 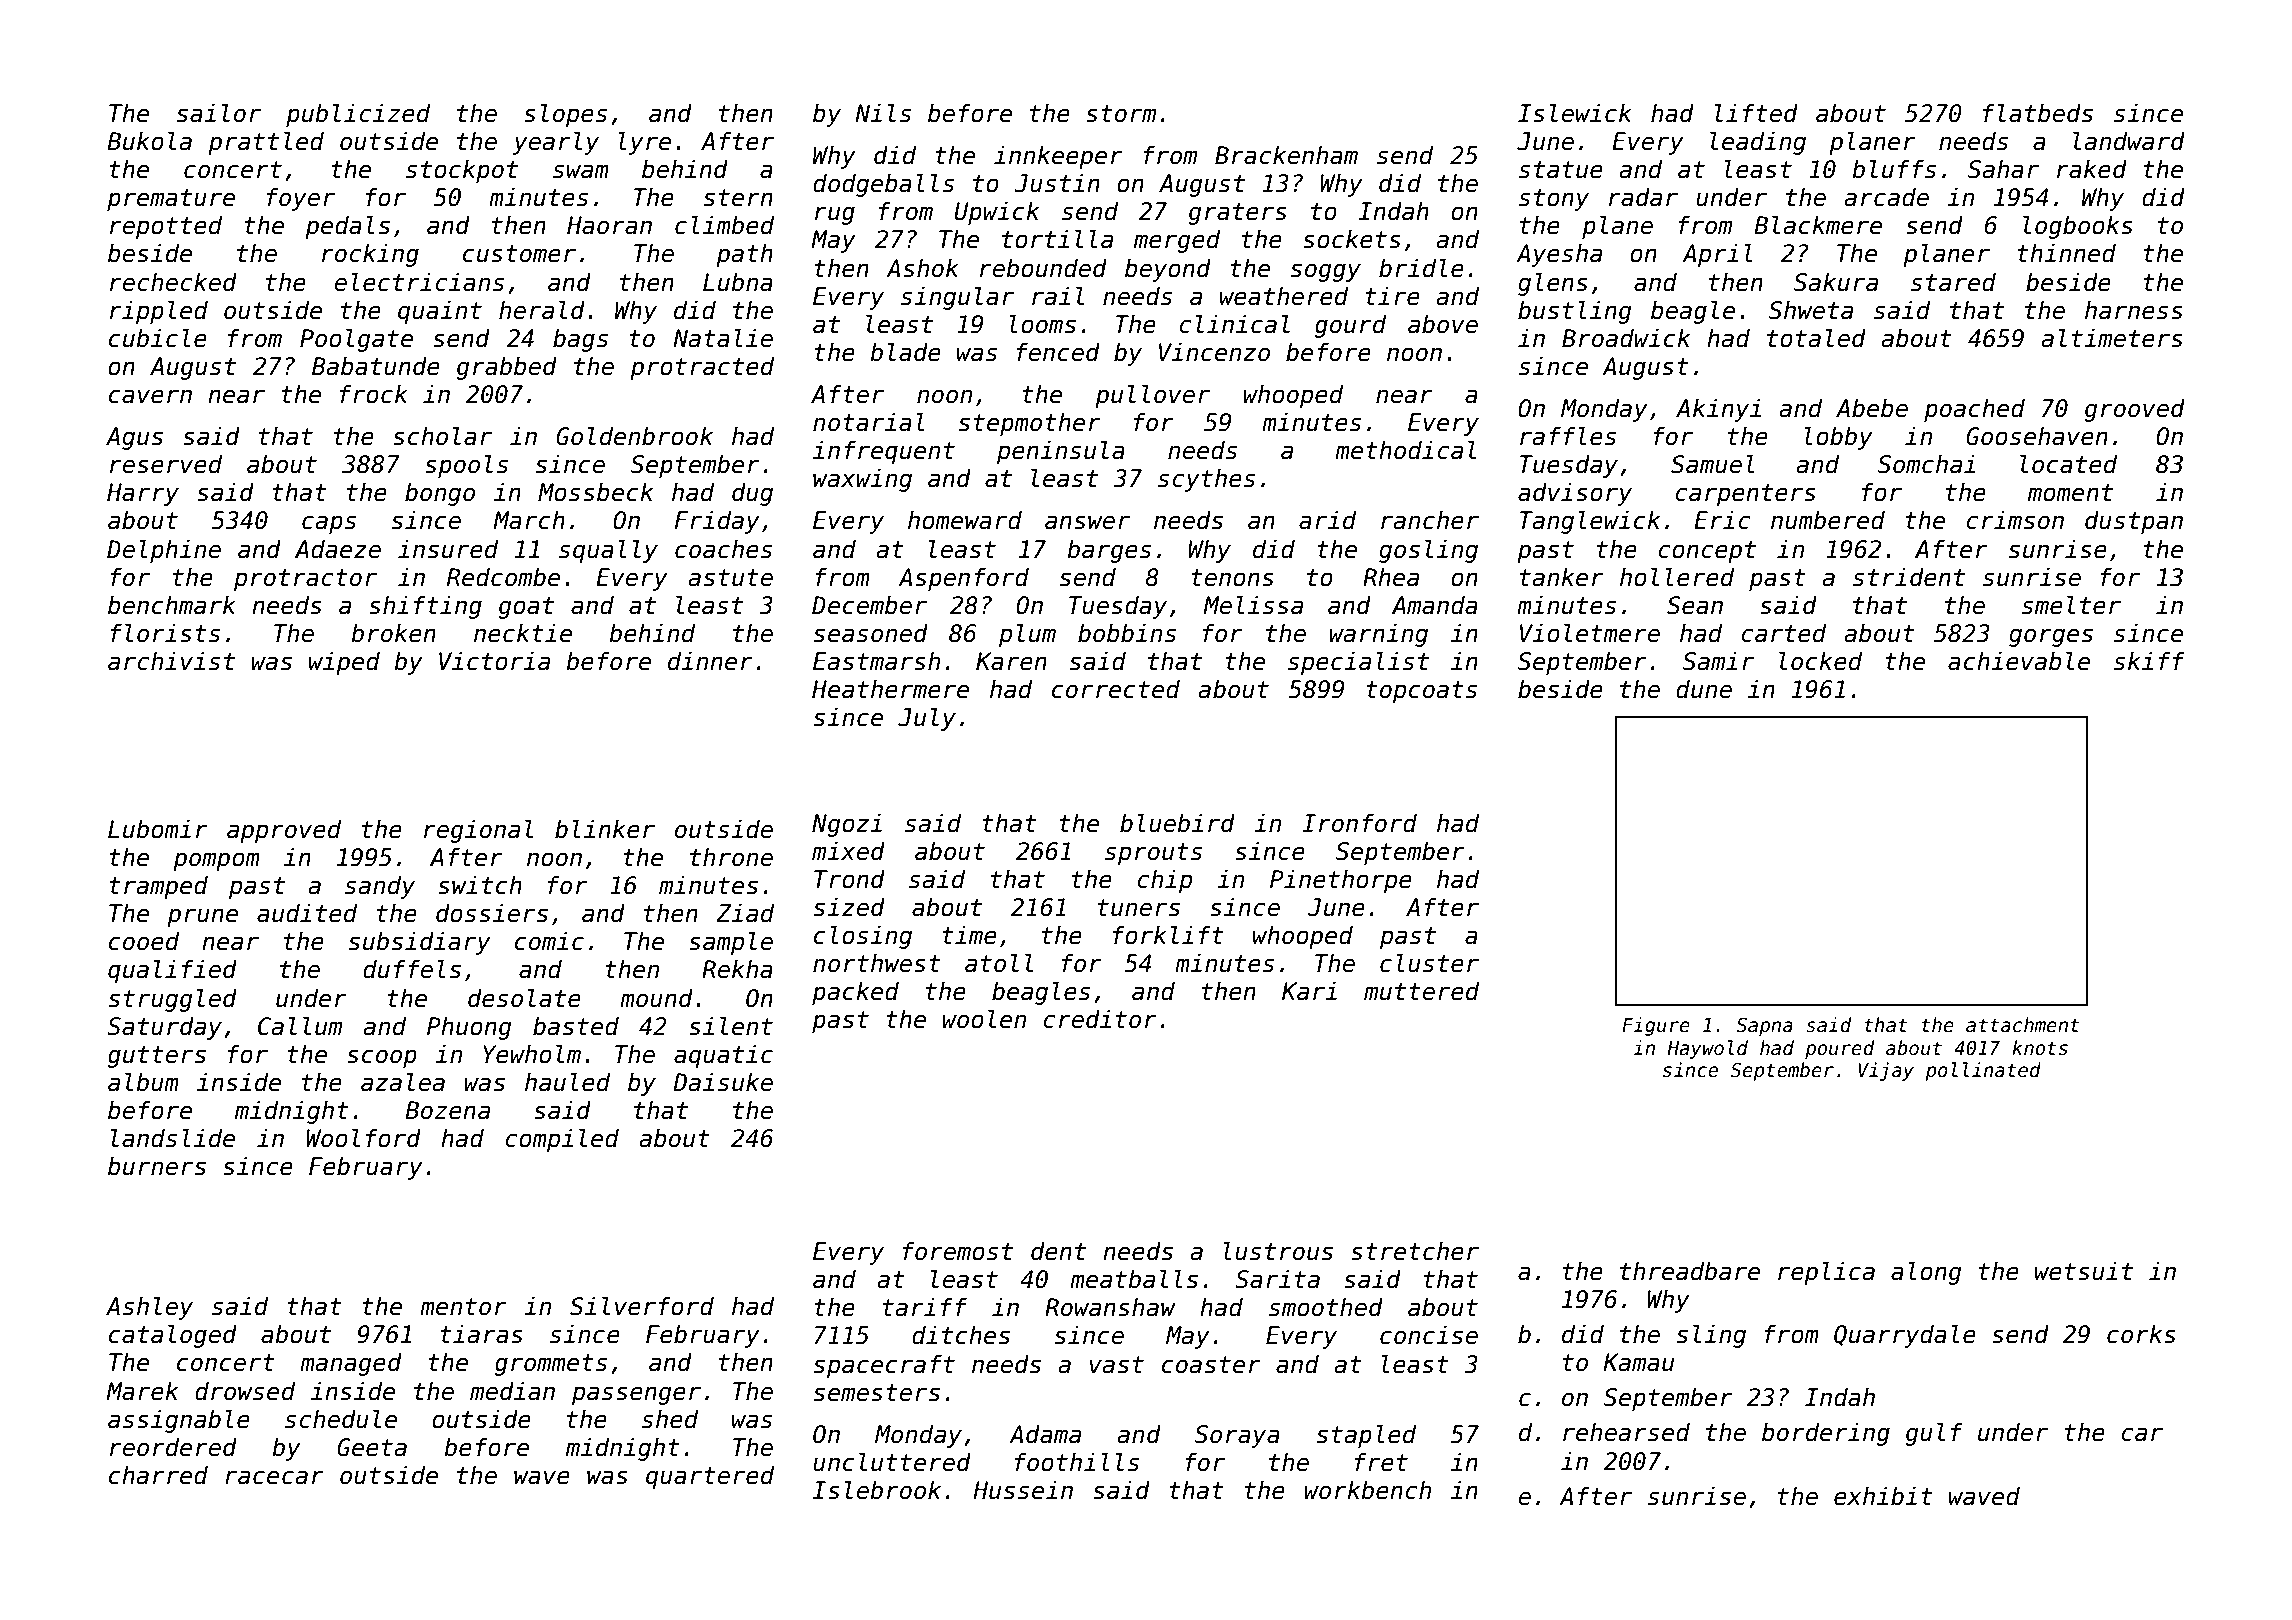 What do you see at coordinates (1058, 352) in the image?
I see `fenced` at bounding box center [1058, 352].
